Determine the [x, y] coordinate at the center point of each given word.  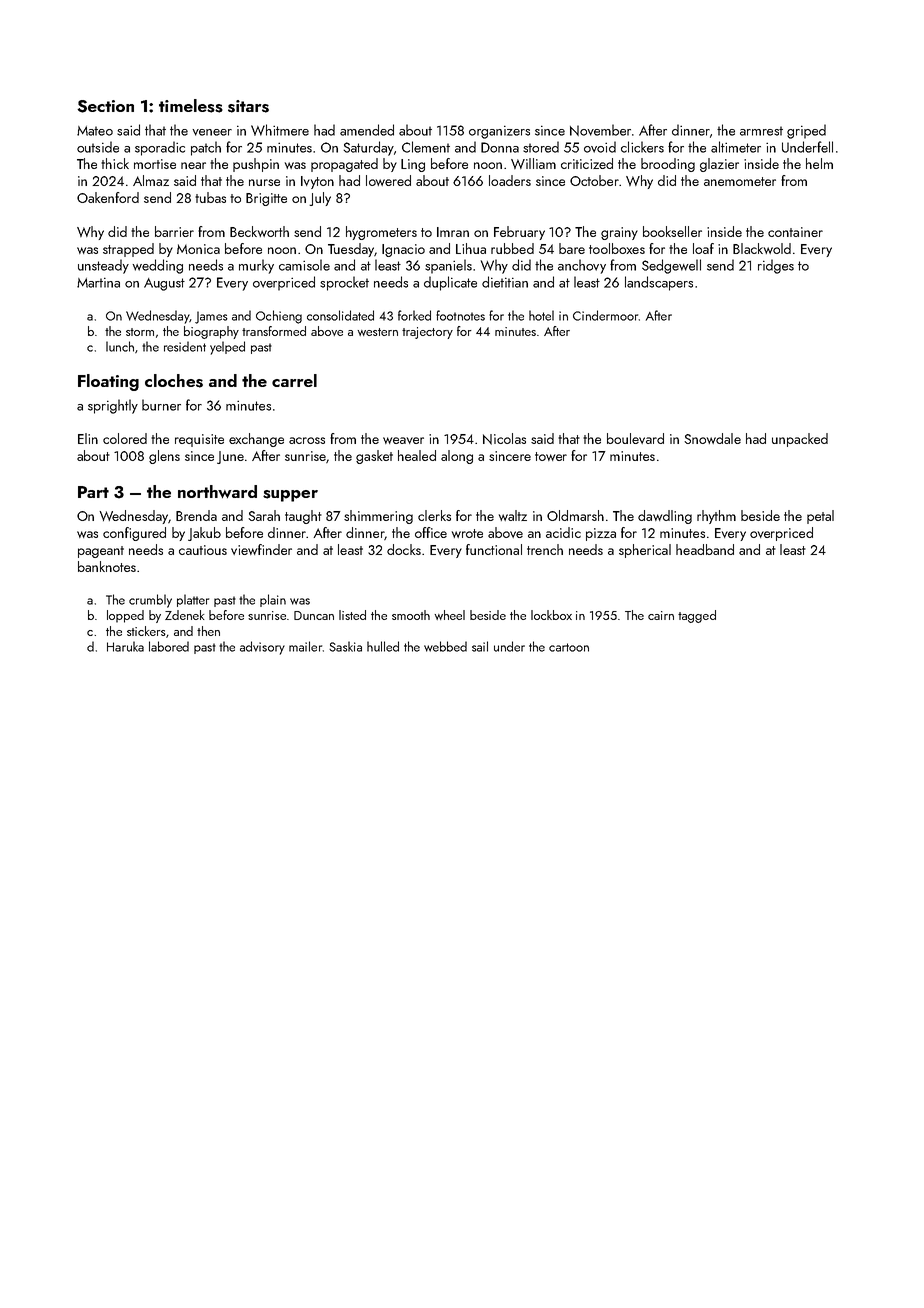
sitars [248, 106]
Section [105, 106]
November [600, 130]
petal [820, 517]
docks [404, 549]
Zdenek [185, 615]
